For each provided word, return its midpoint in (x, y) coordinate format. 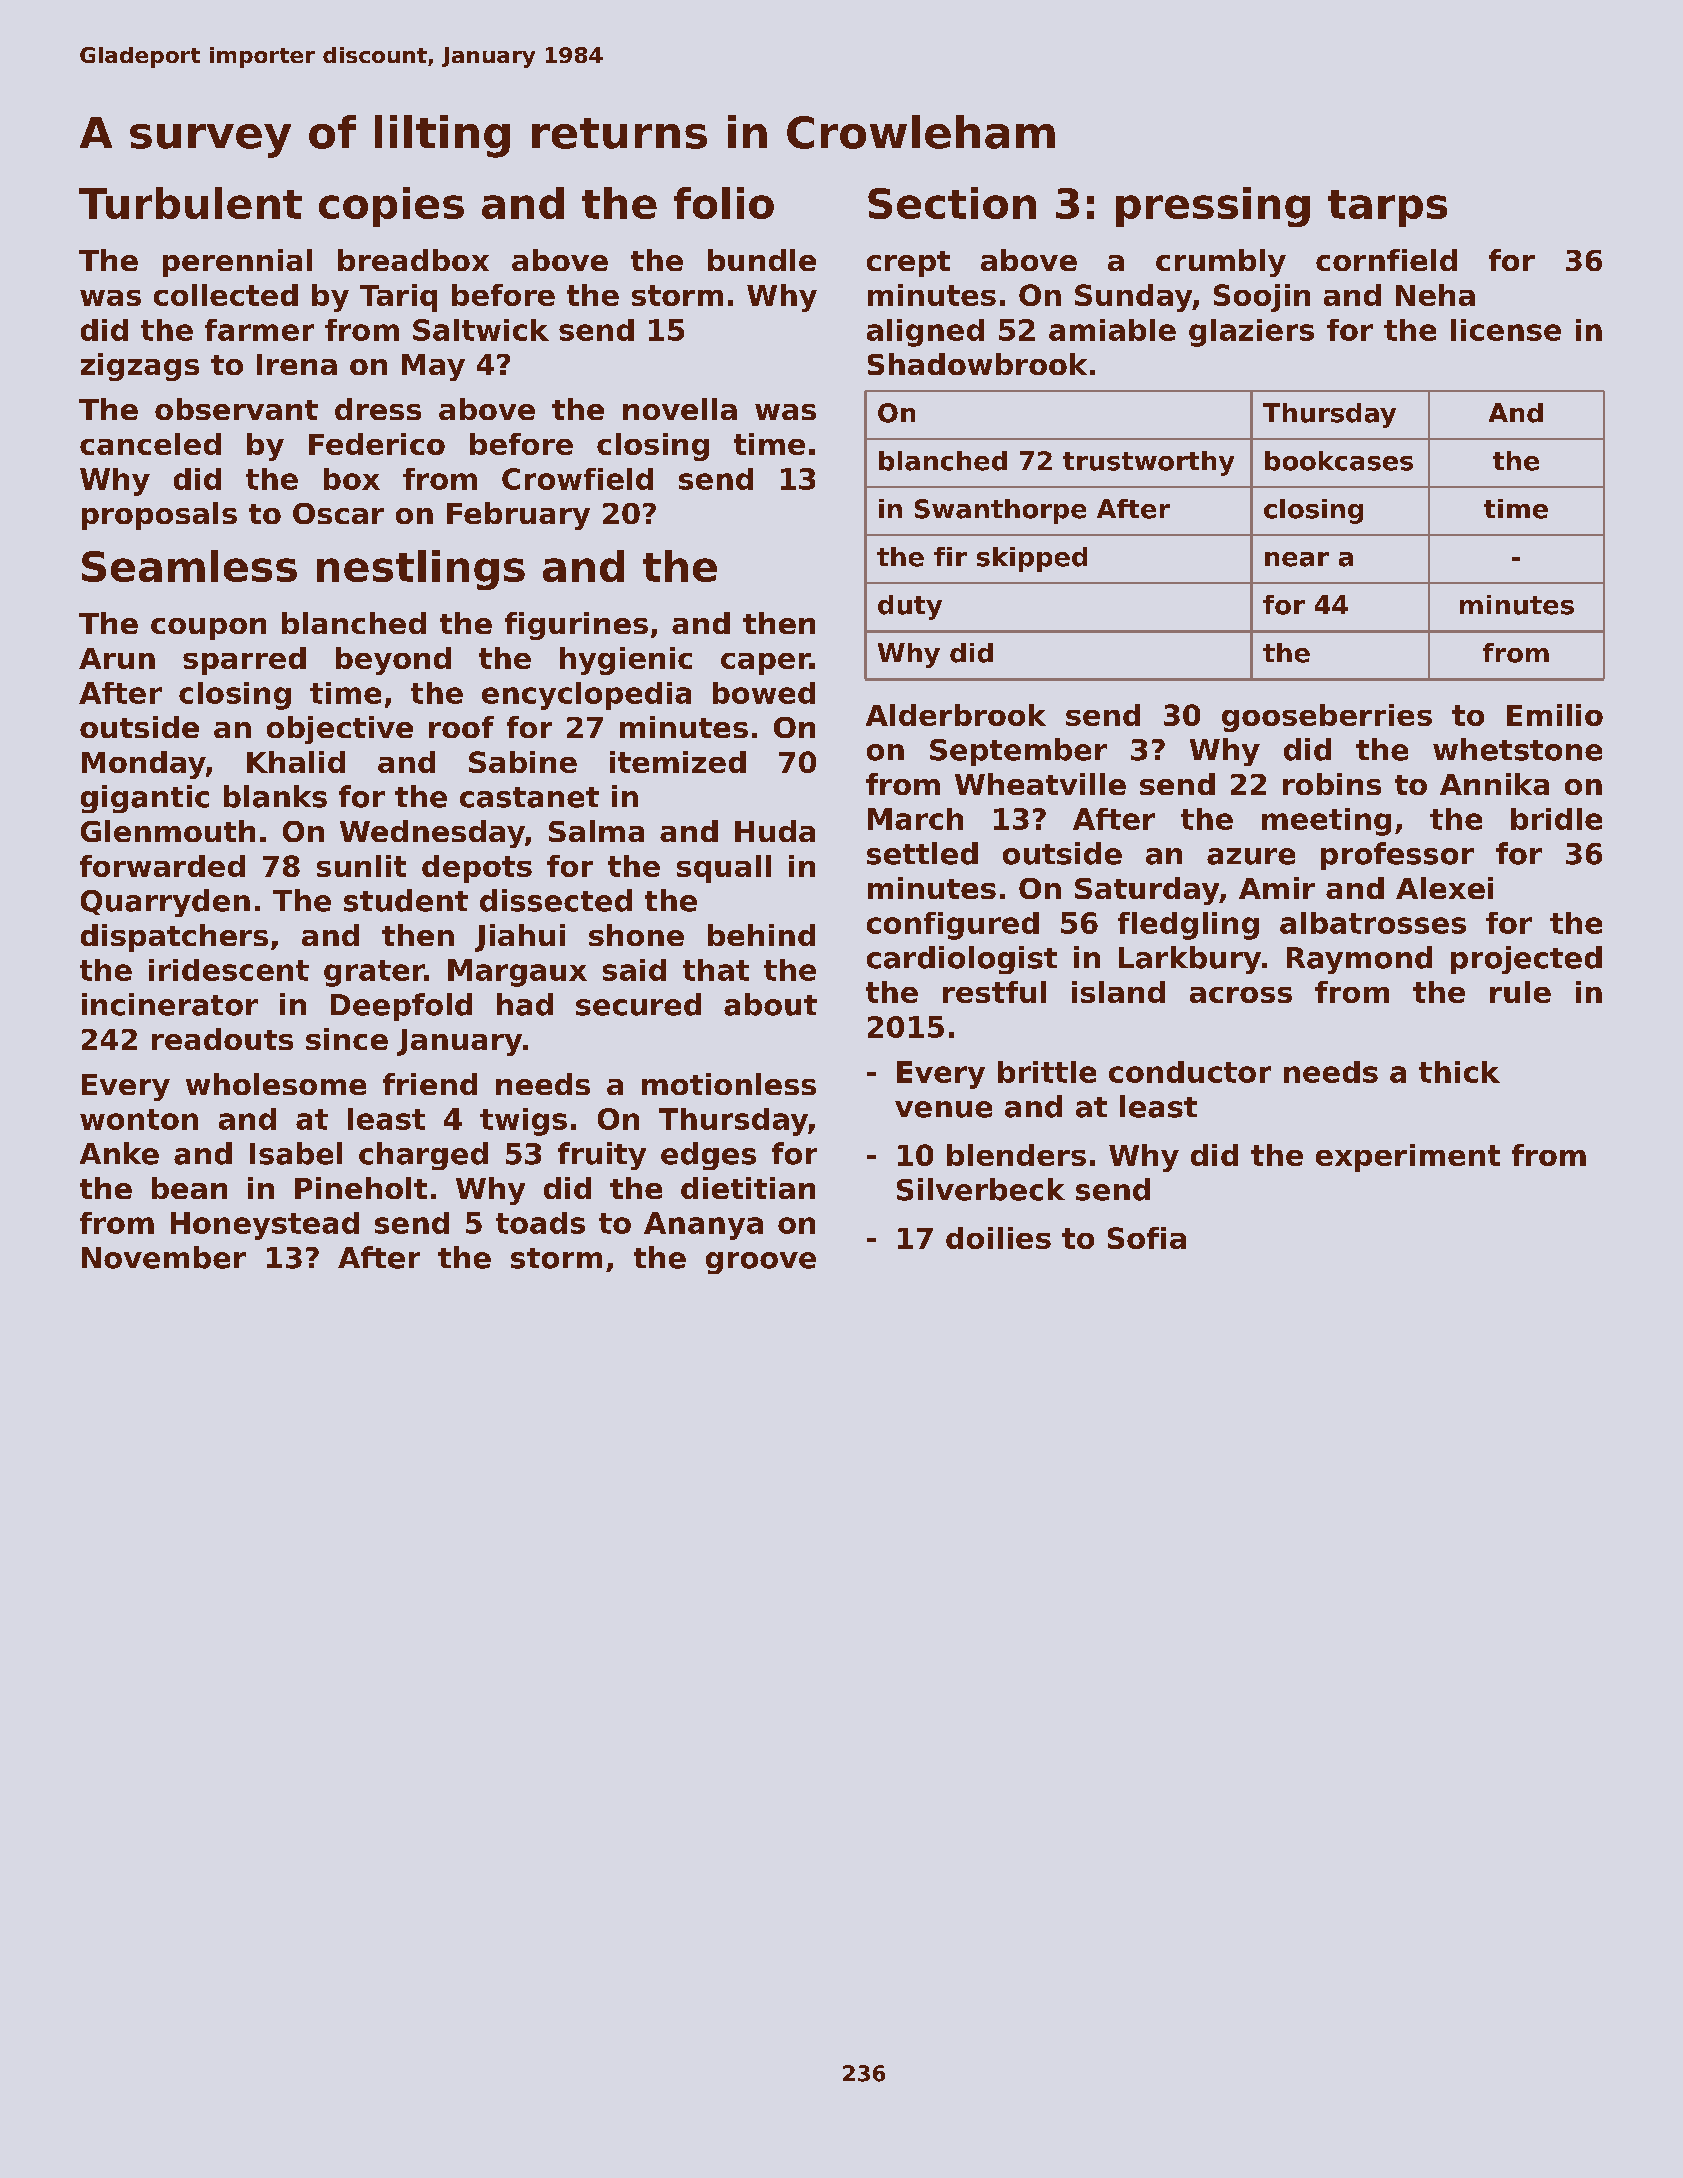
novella (680, 409)
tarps (1387, 208)
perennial (237, 263)
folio (724, 203)
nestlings (421, 570)
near (1297, 559)
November (164, 1257)
